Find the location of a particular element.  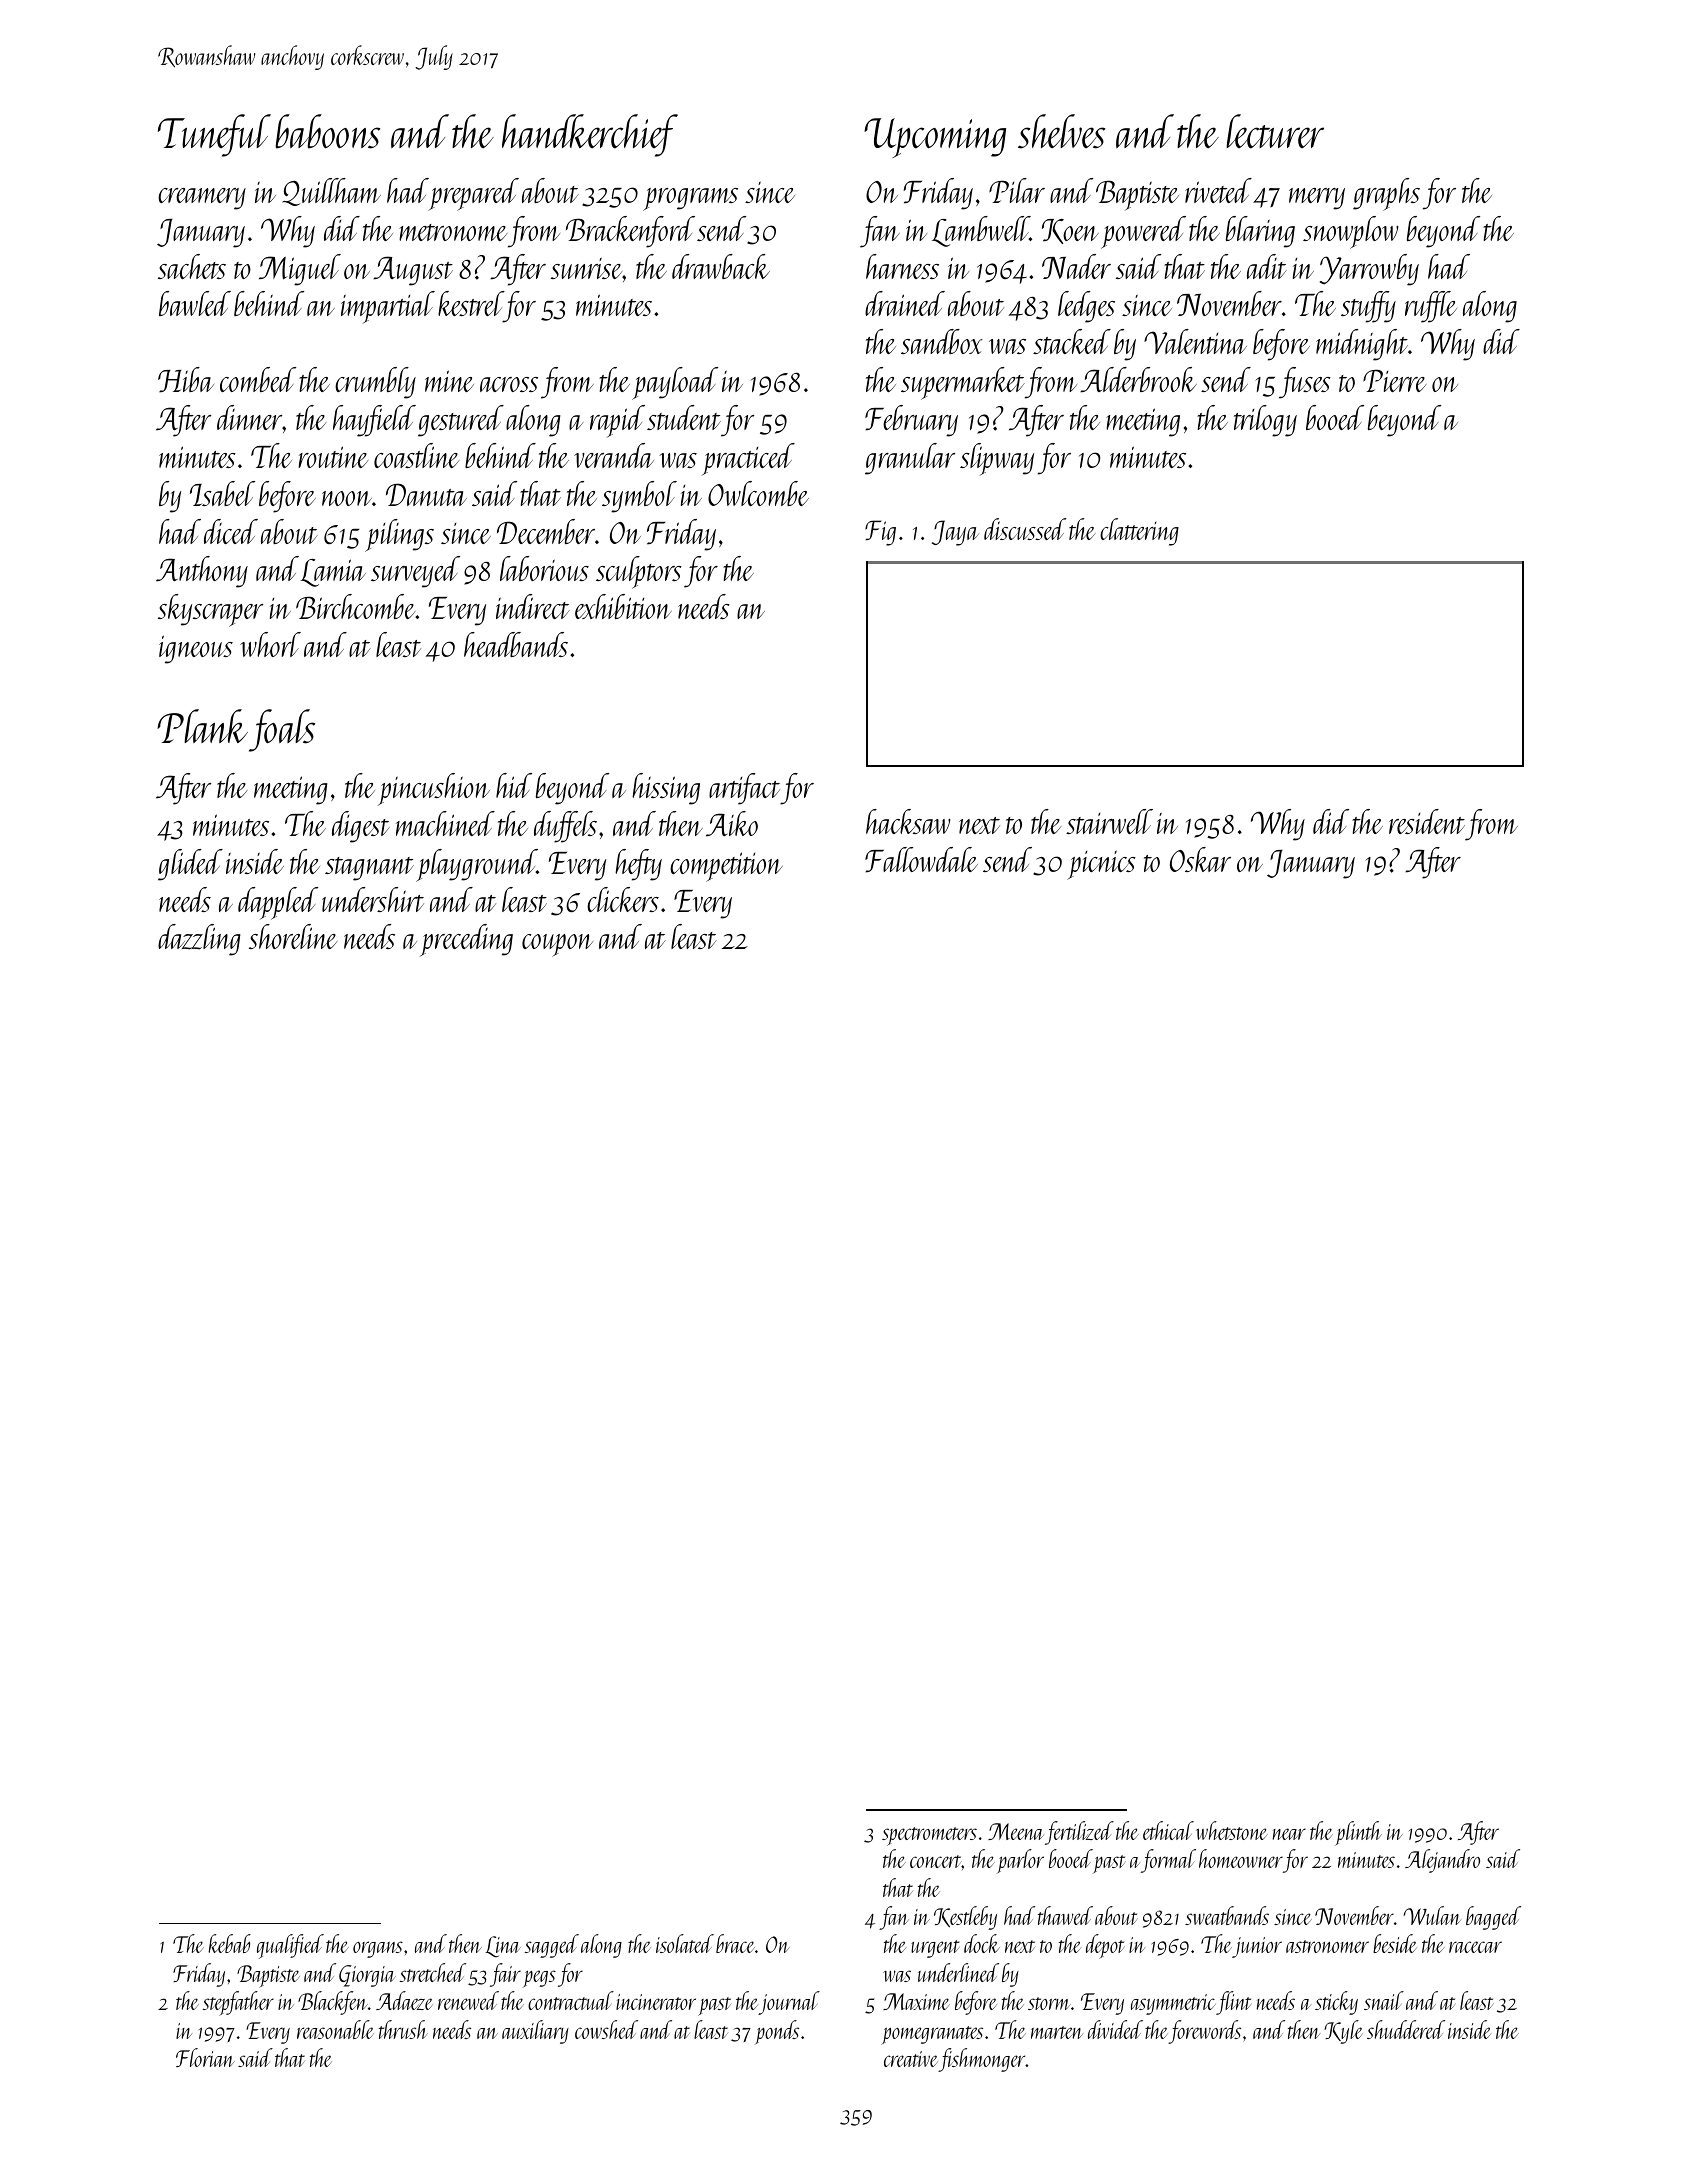

hacksaw is located at coordinates (908, 821).
